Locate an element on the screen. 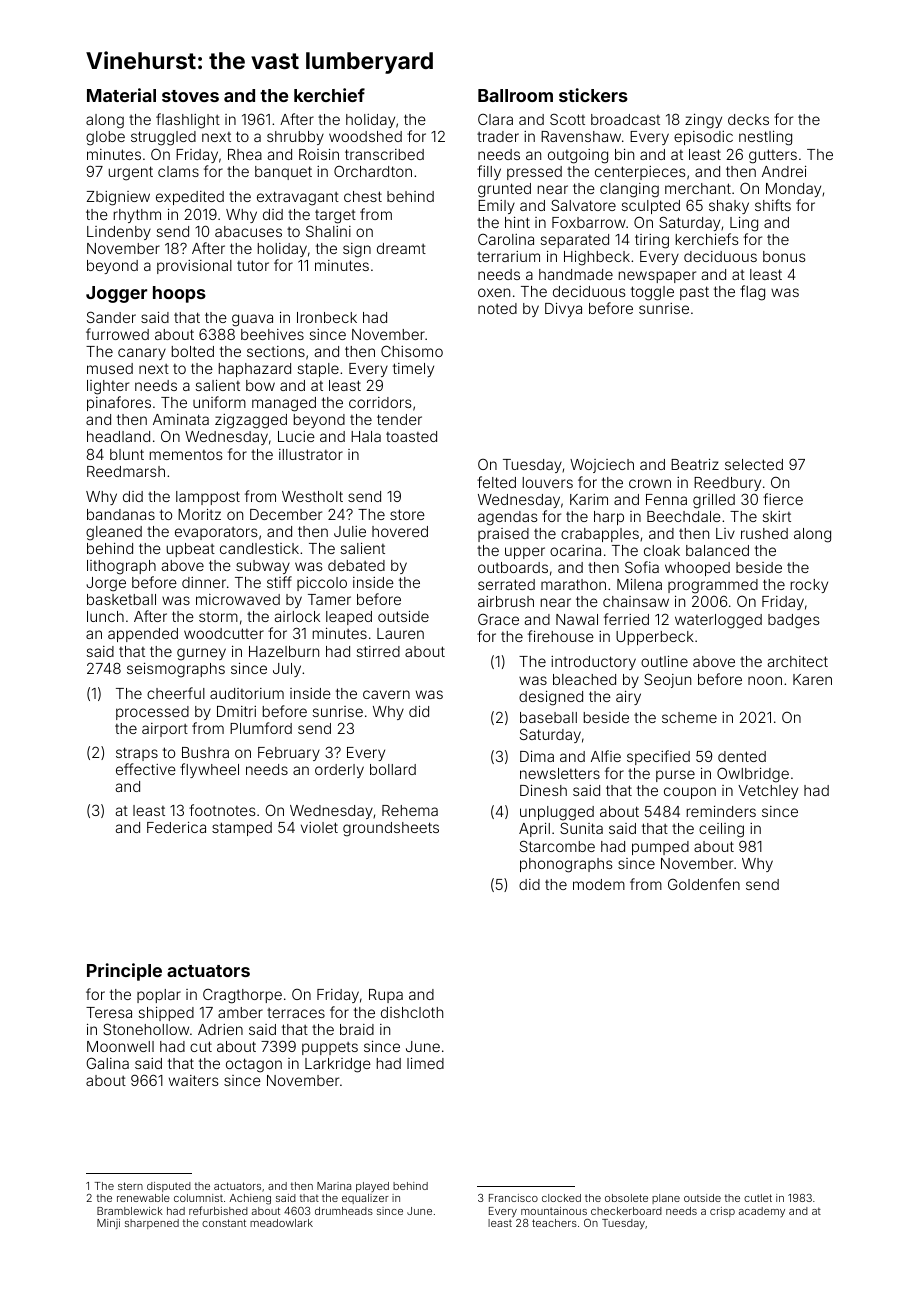  meadowlark is located at coordinates (281, 1223).
